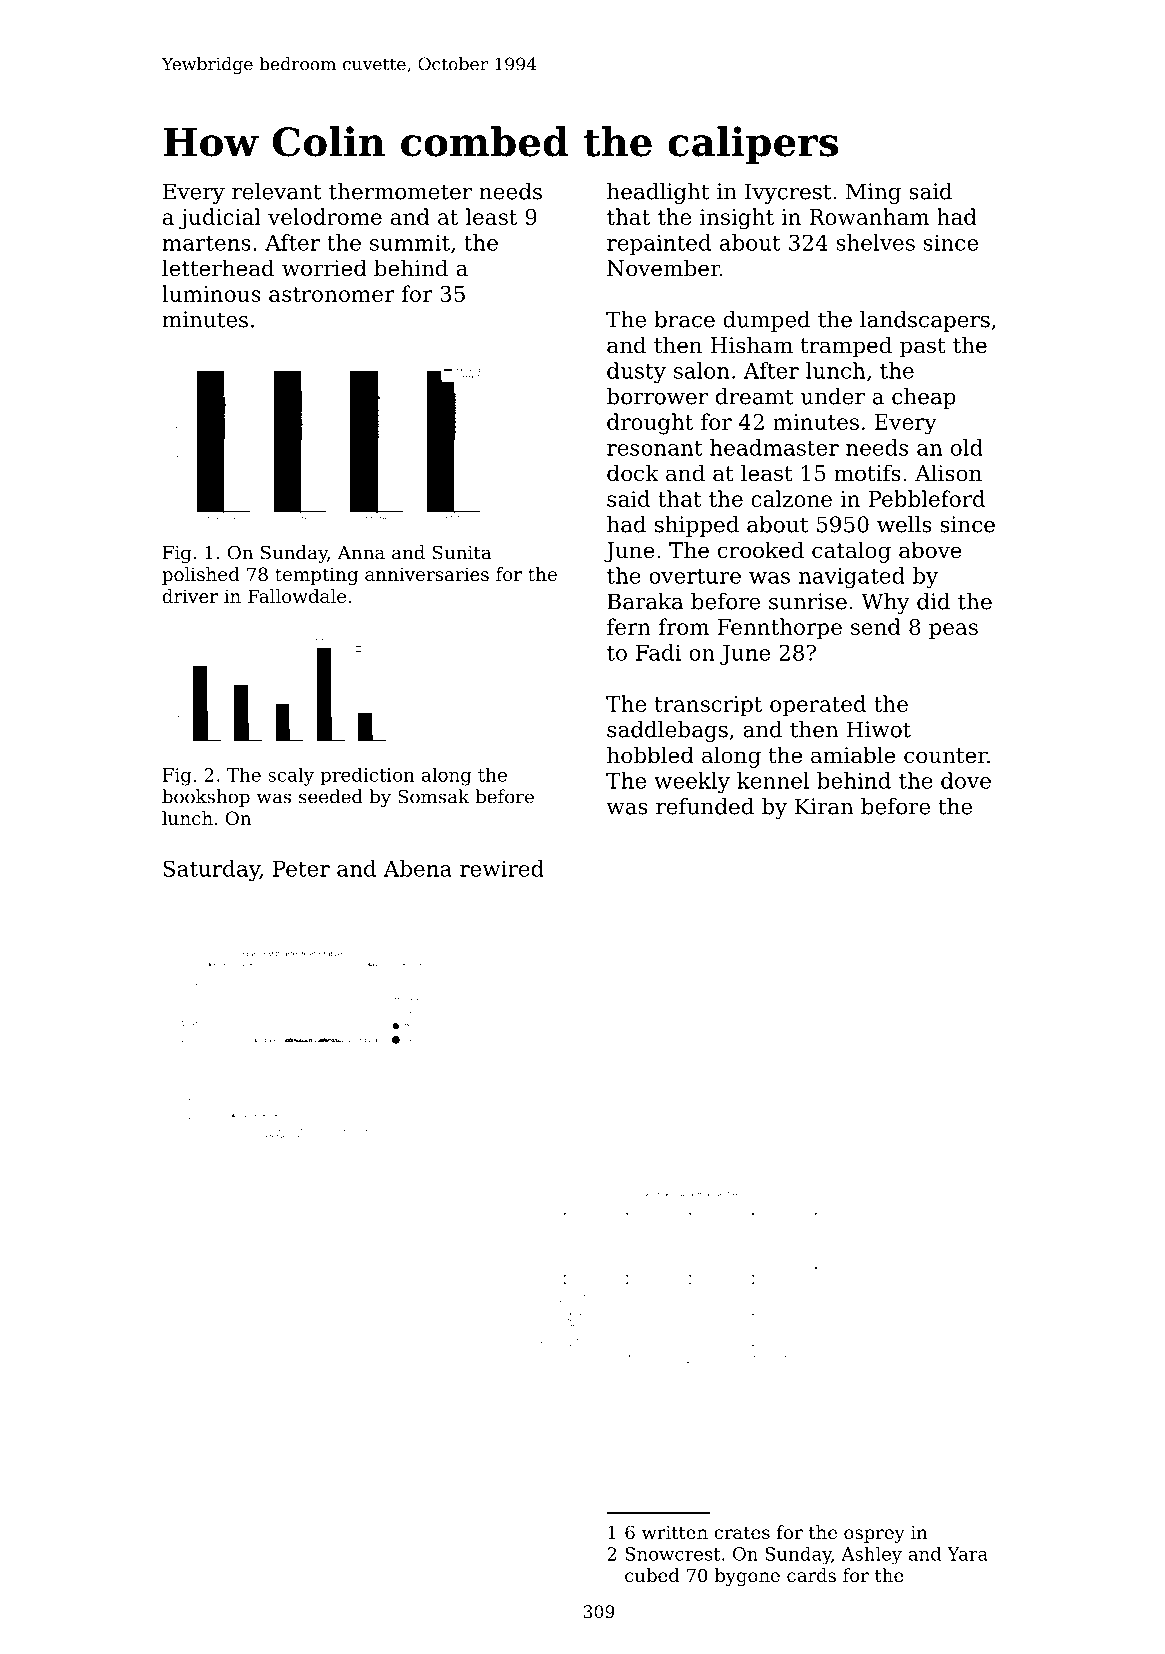 This image has width=1165, height=1654. Describe the element at coordinates (462, 552) in the image. I see `Sunita` at that location.
